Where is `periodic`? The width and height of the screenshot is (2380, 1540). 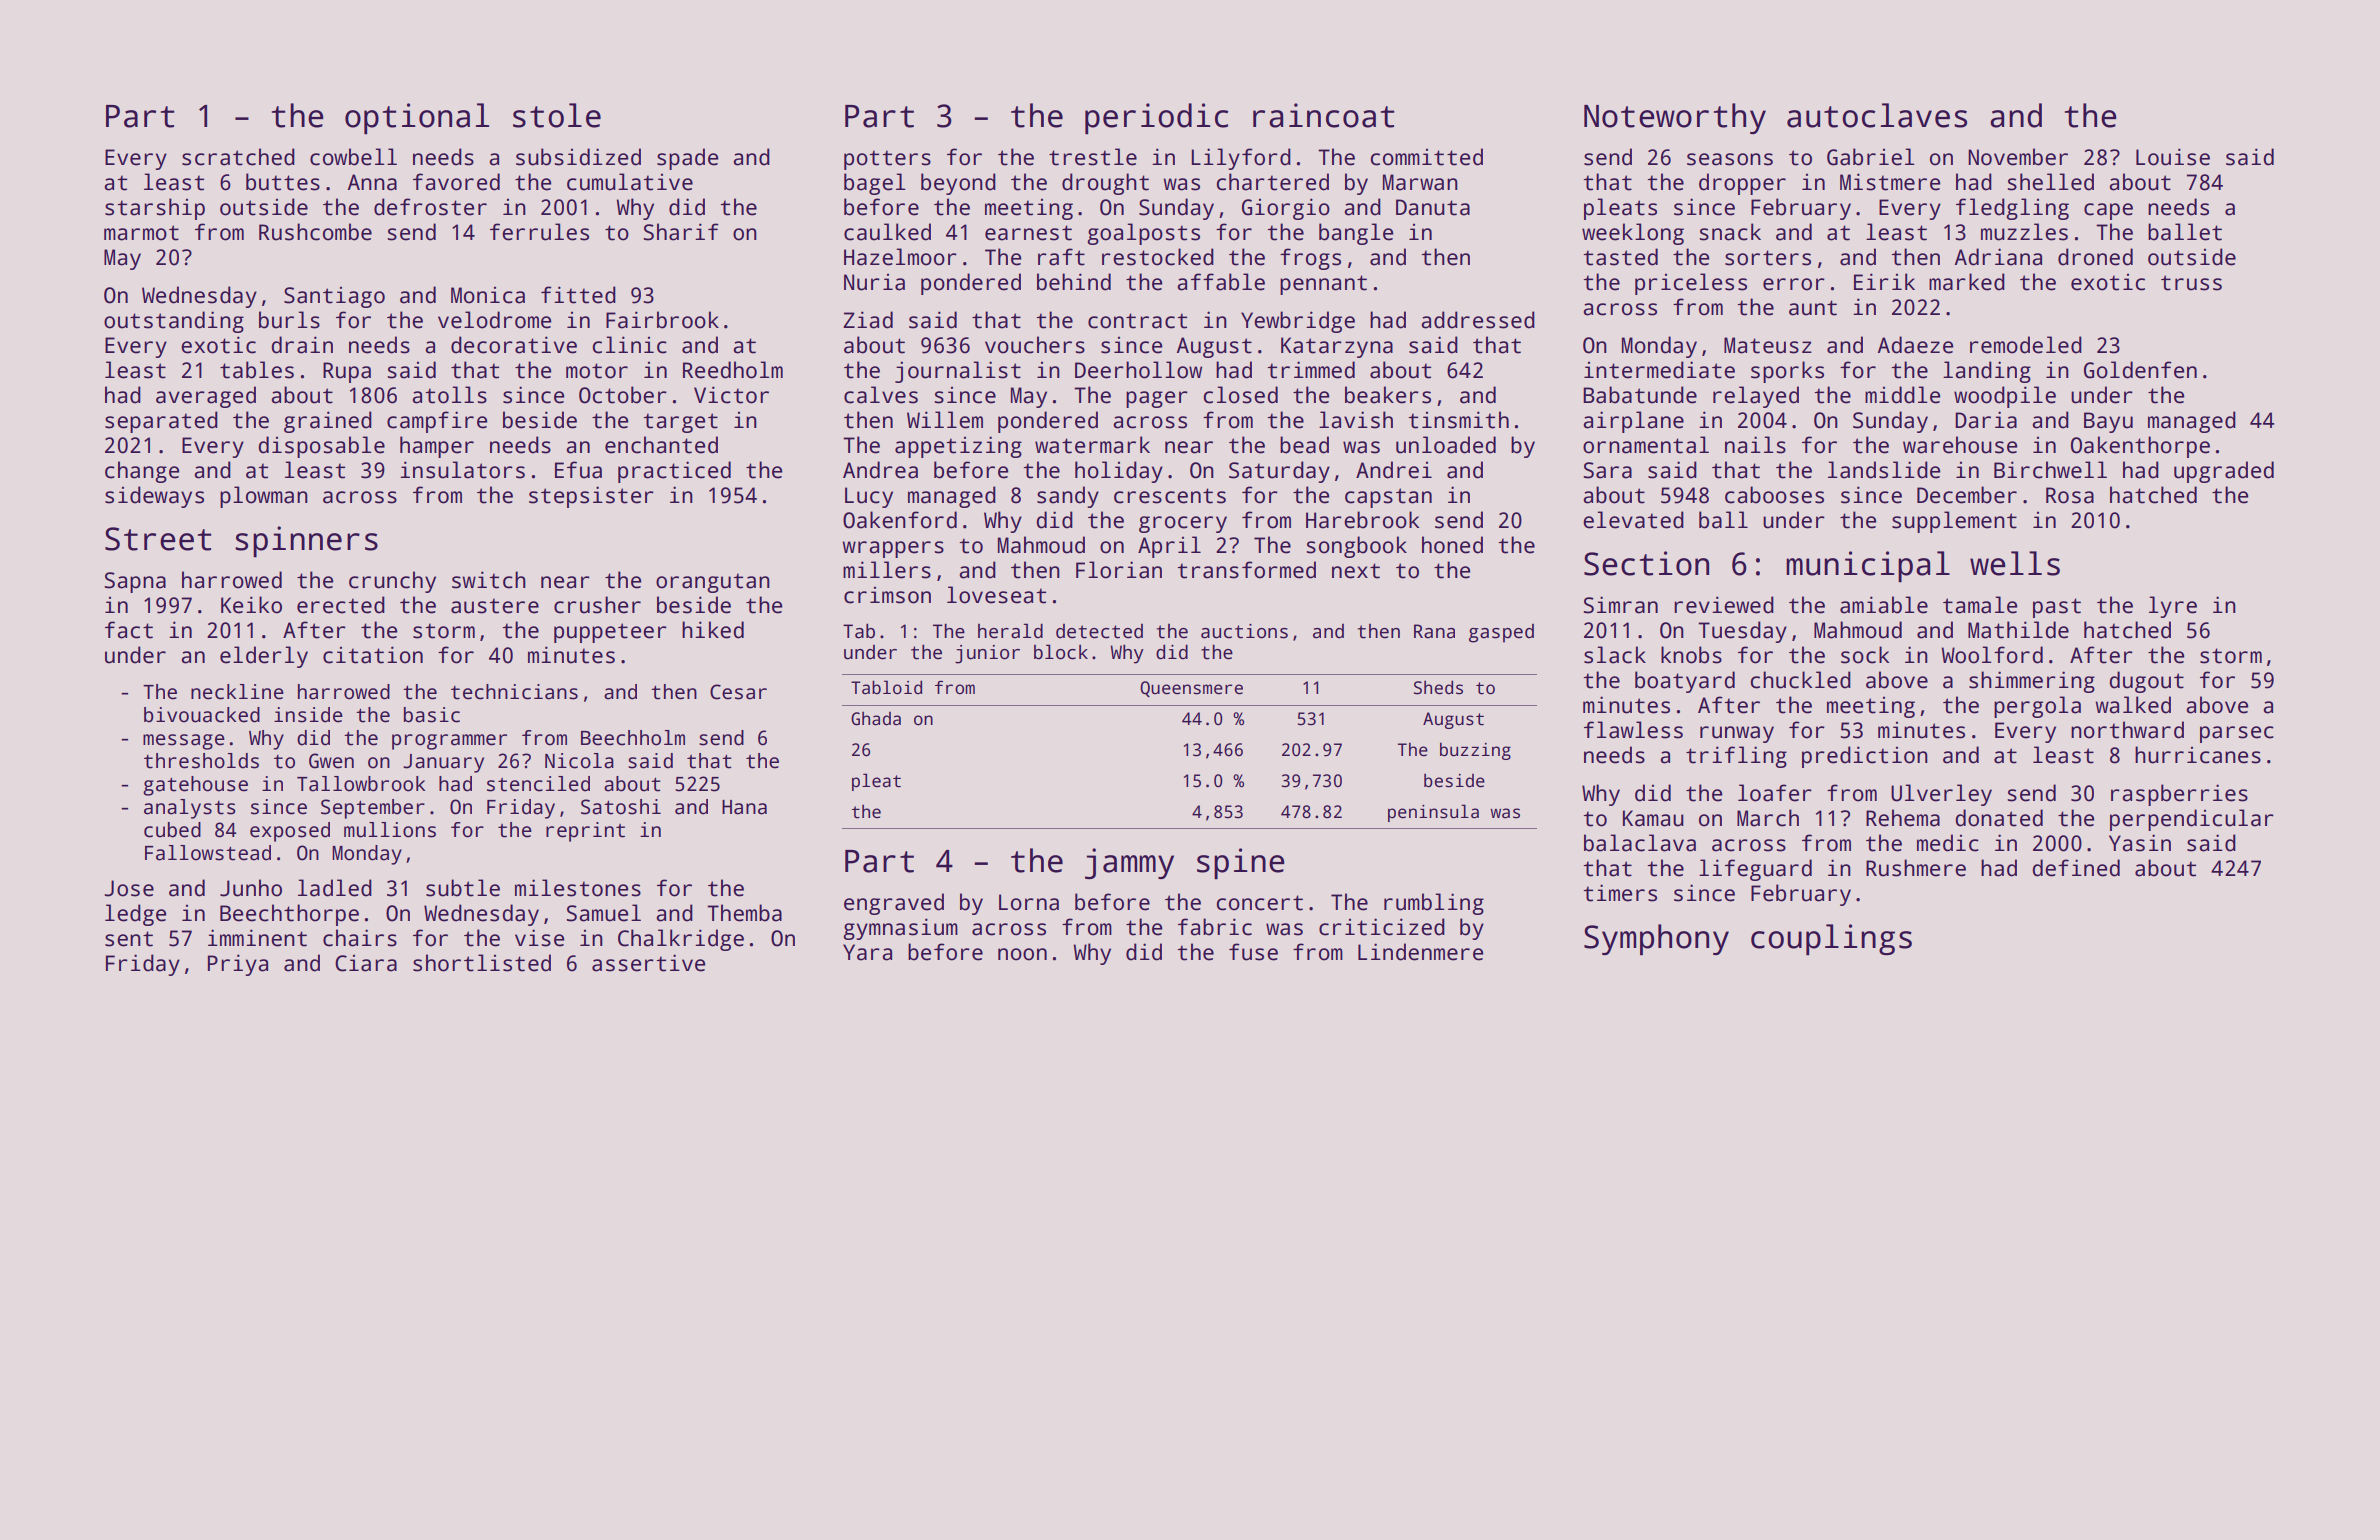 periodic is located at coordinates (1156, 119).
